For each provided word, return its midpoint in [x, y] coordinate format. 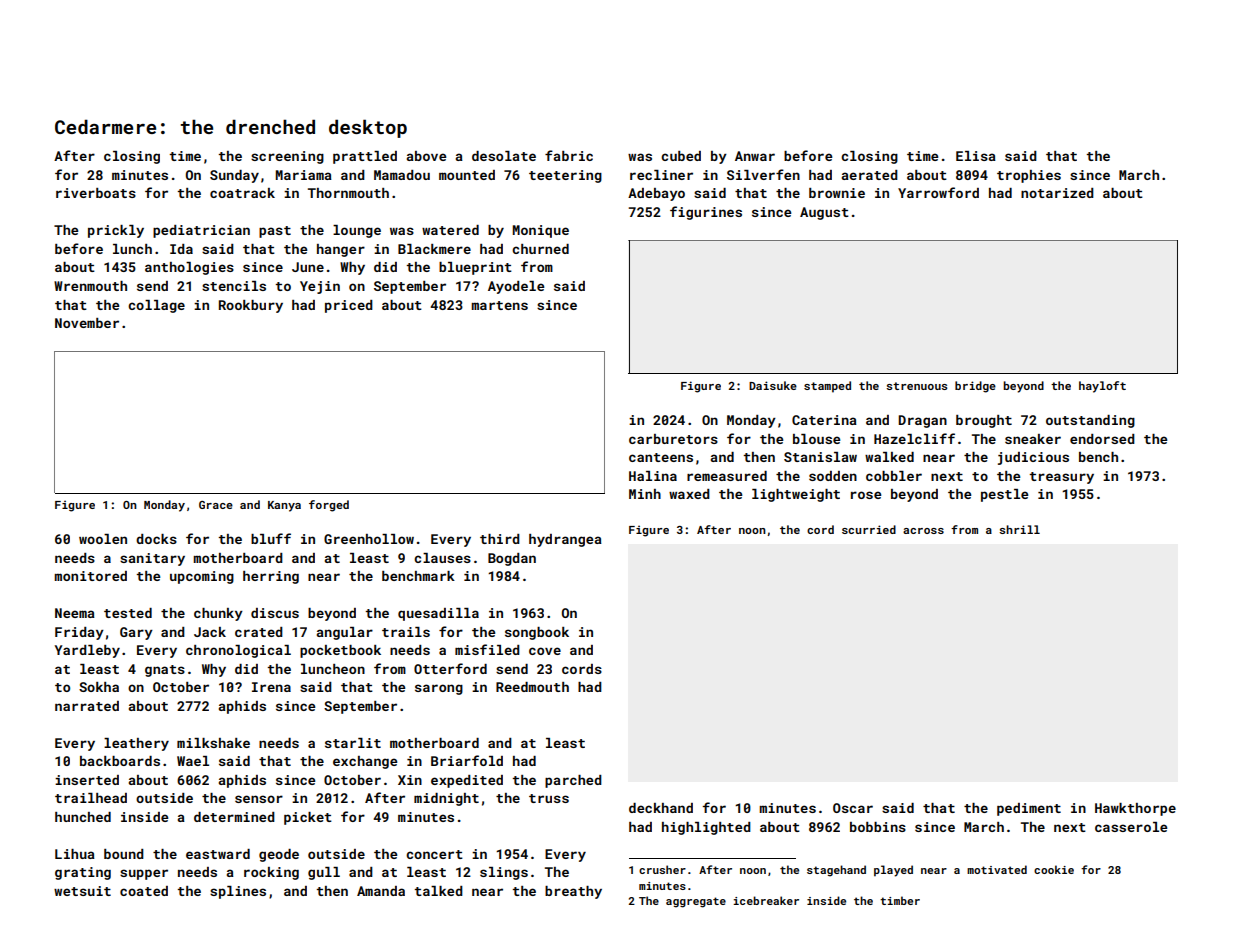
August [824, 213]
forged [329, 506]
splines [238, 892]
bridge [975, 387]
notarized [1057, 193]
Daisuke [773, 385]
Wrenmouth [90, 286]
